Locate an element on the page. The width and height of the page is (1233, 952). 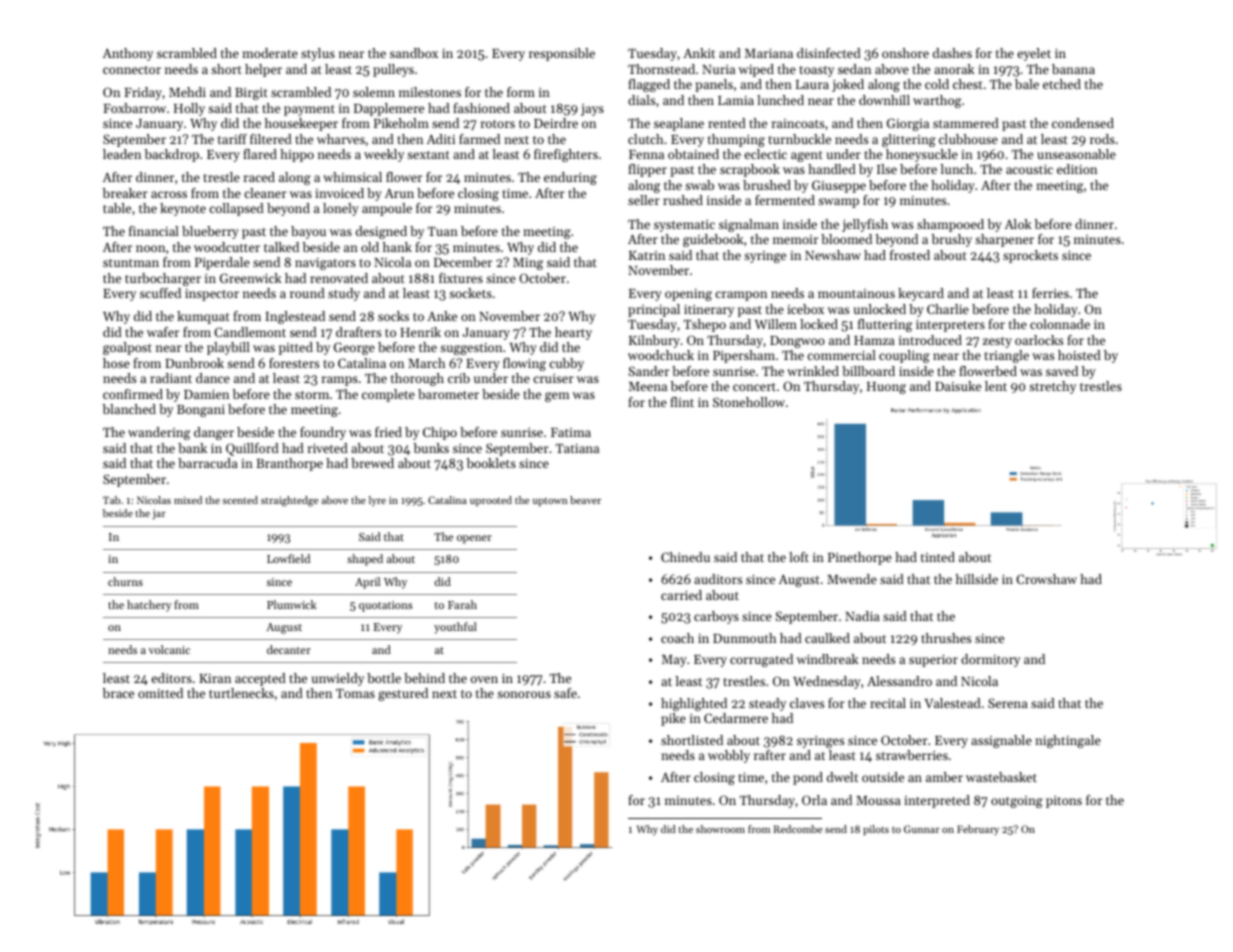
eyelet is located at coordinates (1034, 54).
